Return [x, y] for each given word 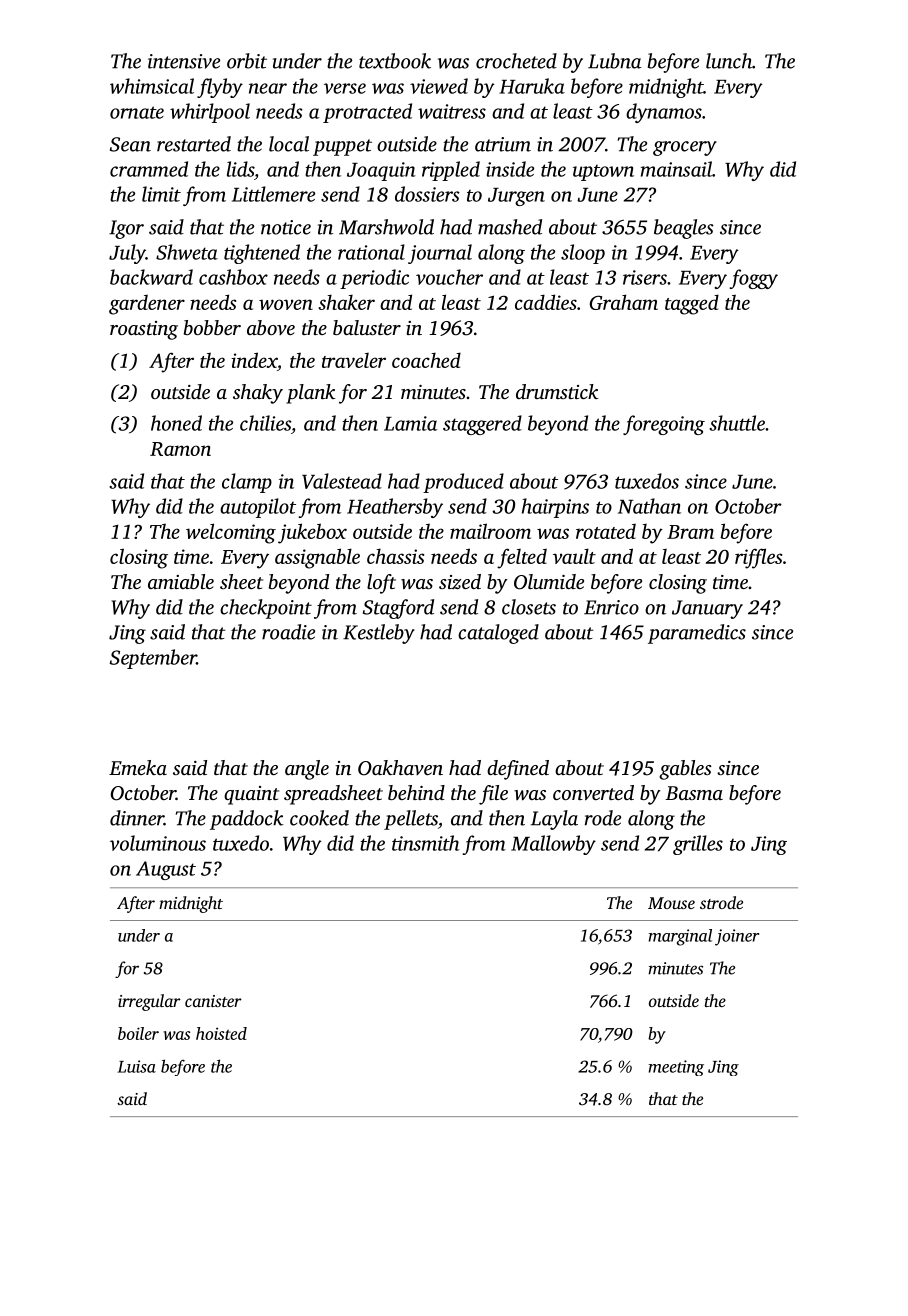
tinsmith [426, 843]
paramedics [697, 634]
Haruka [532, 86]
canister [213, 1001]
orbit [247, 61]
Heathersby [395, 508]
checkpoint [266, 609]
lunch [729, 61]
